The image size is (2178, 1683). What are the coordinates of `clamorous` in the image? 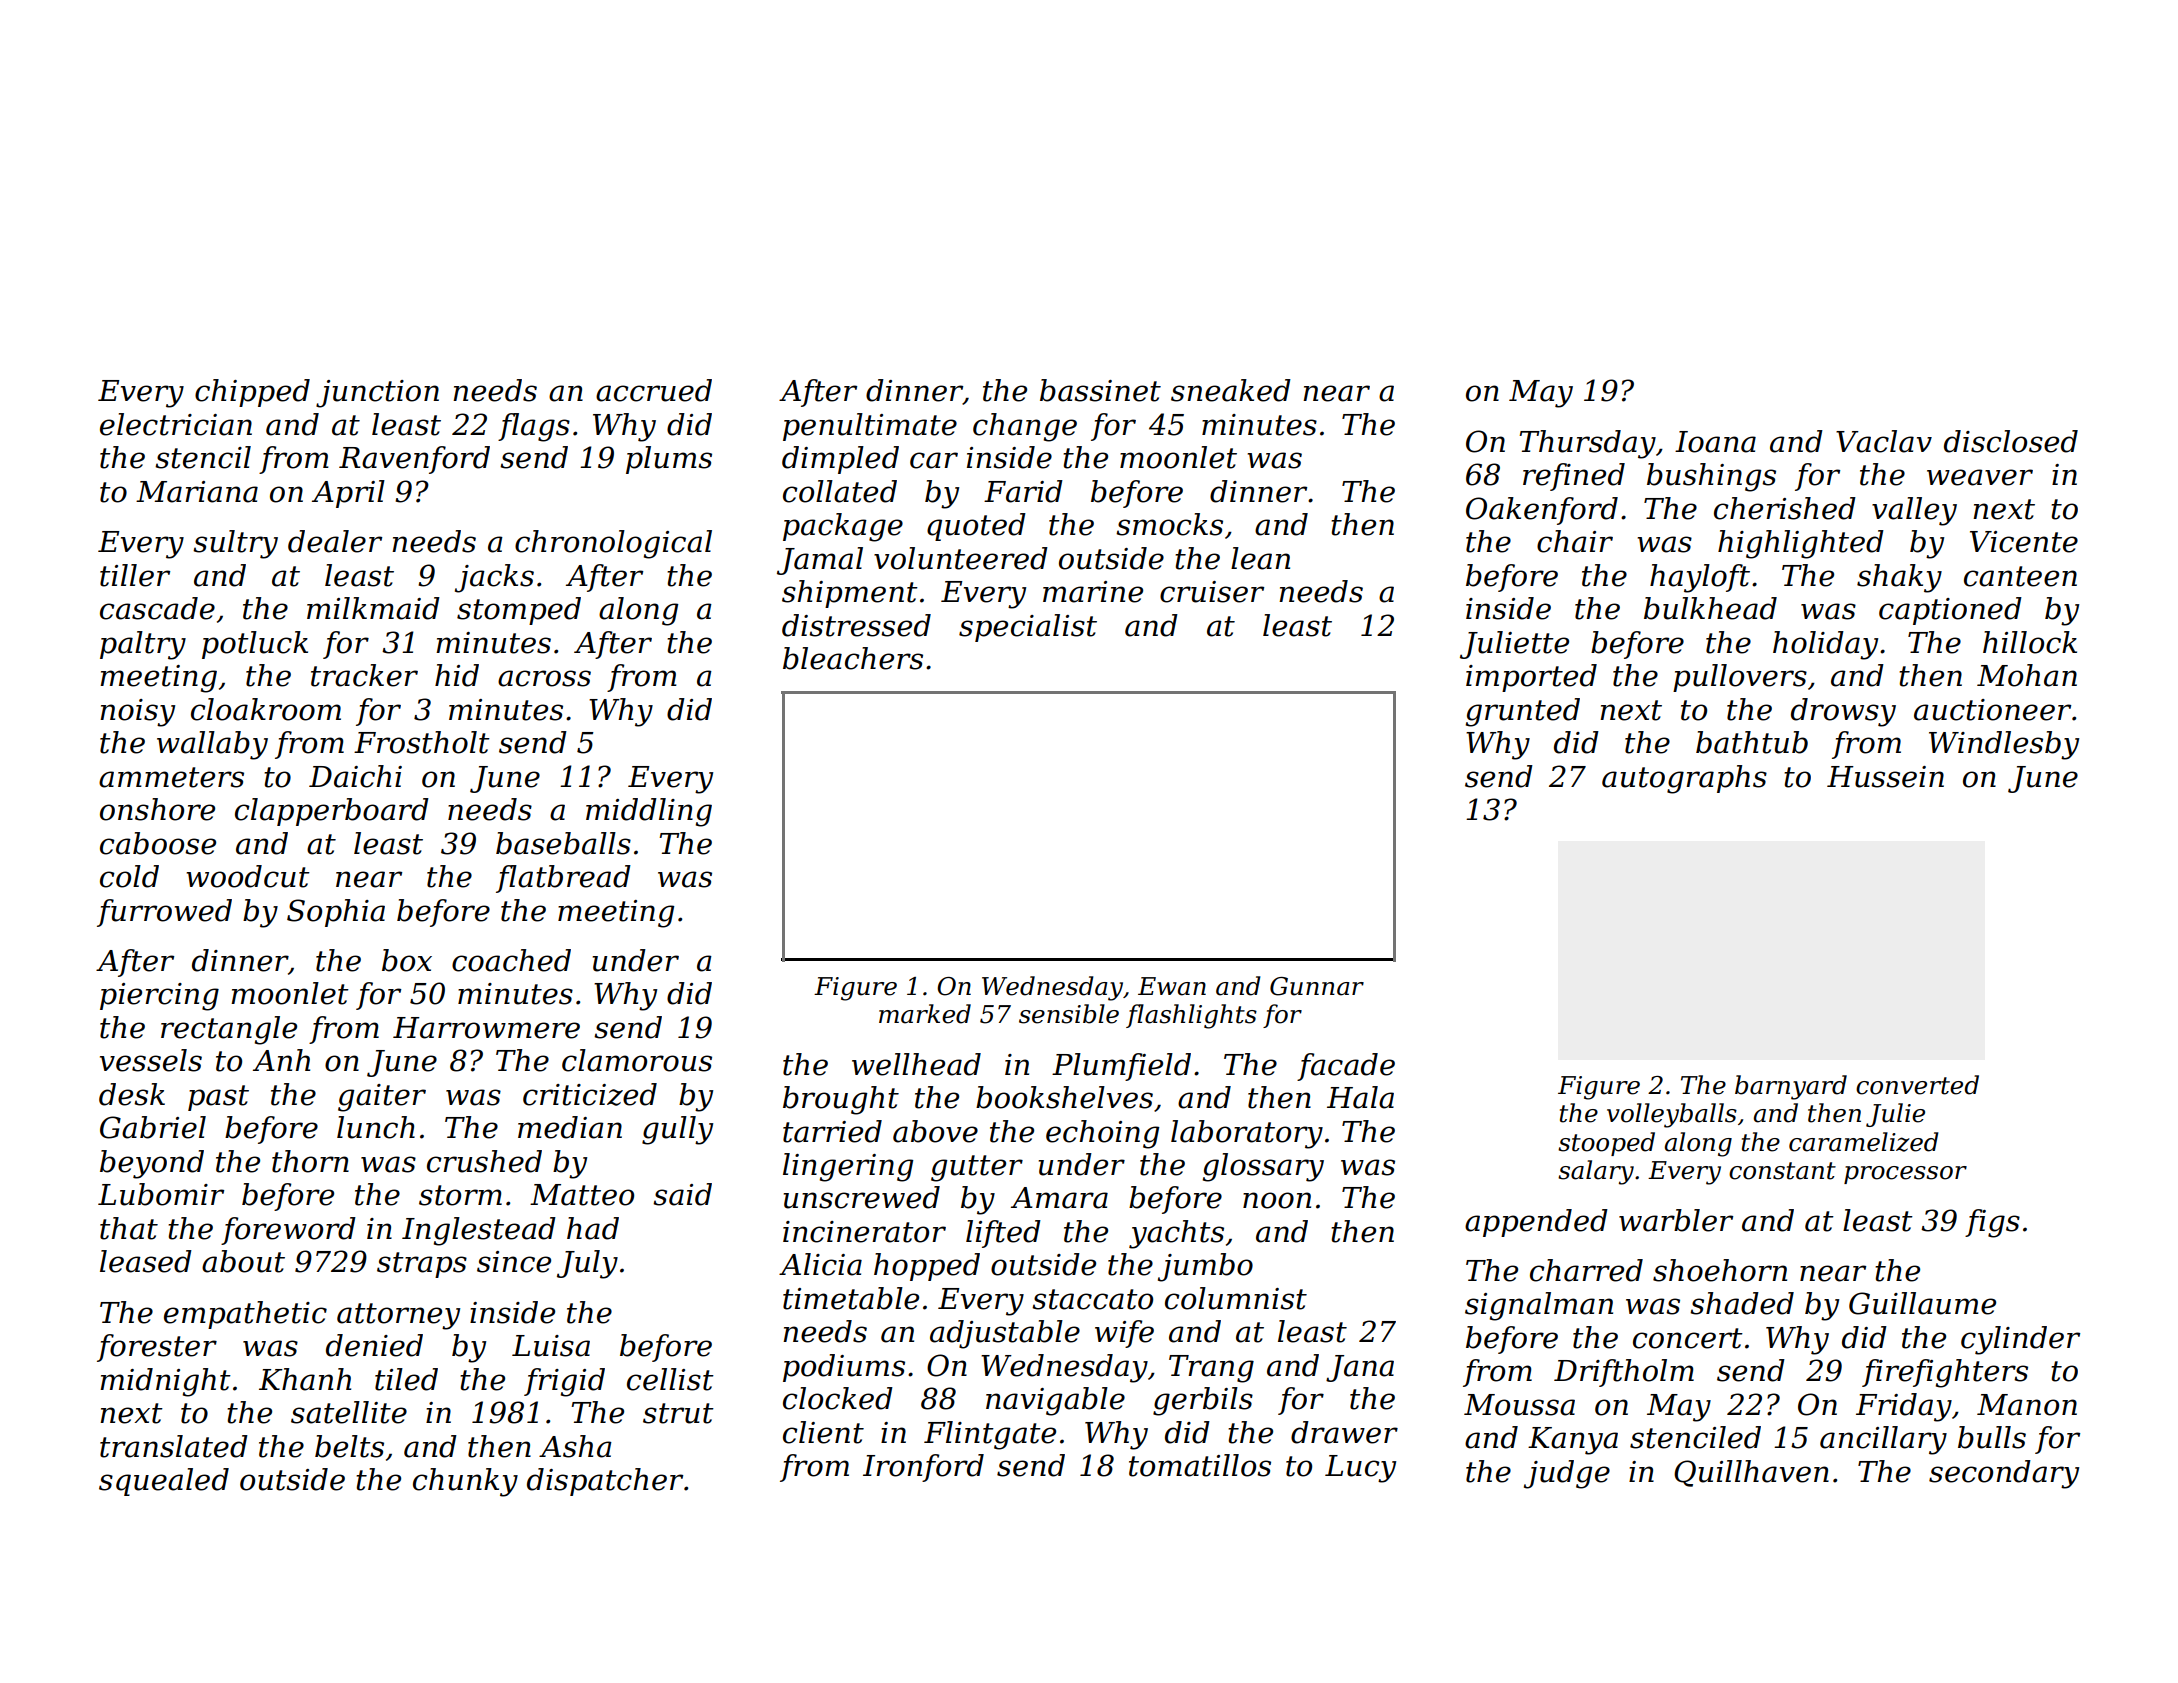 It's located at (637, 1060).
